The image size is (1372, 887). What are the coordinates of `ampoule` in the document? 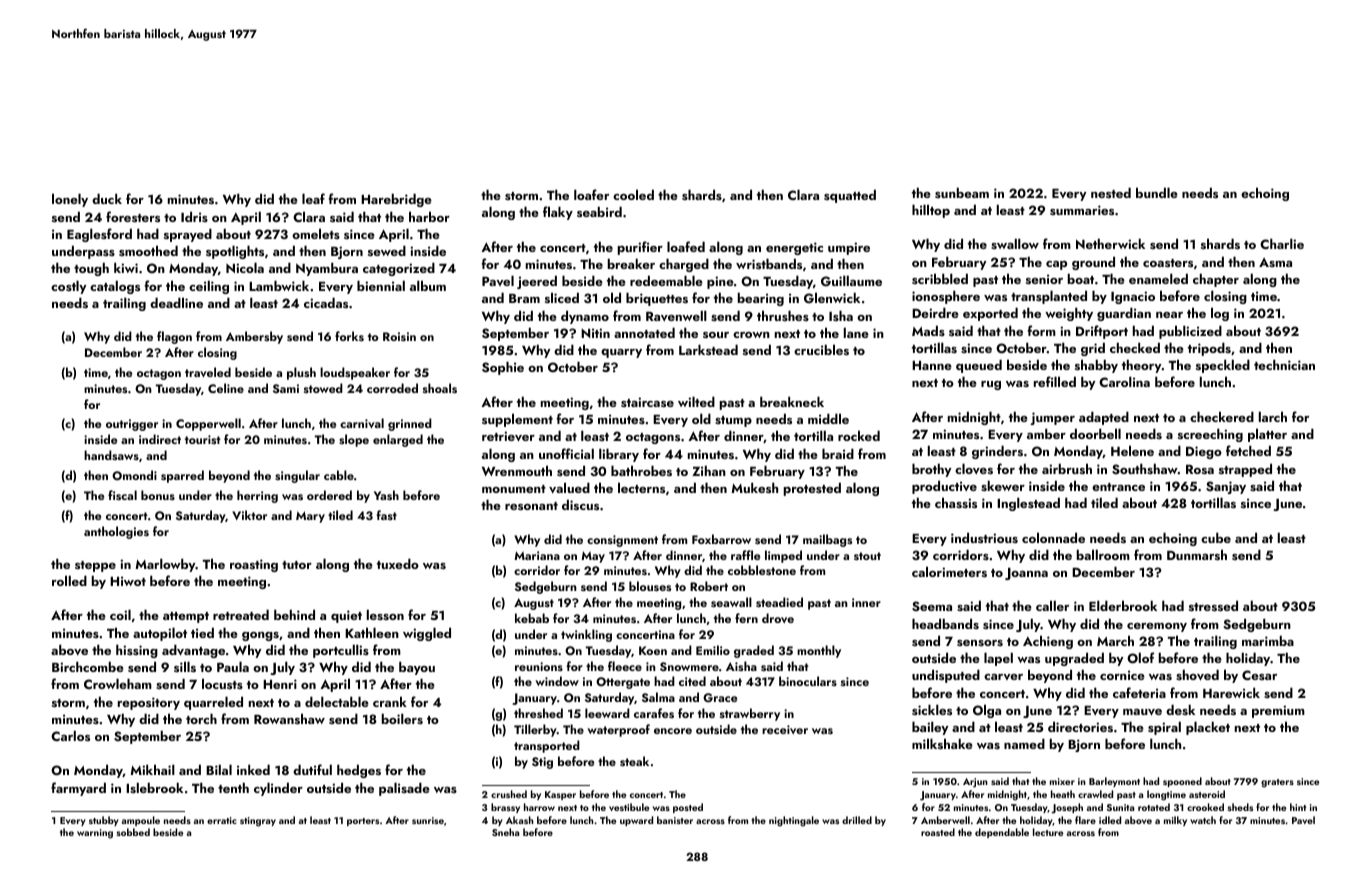 It's located at (141, 821).
